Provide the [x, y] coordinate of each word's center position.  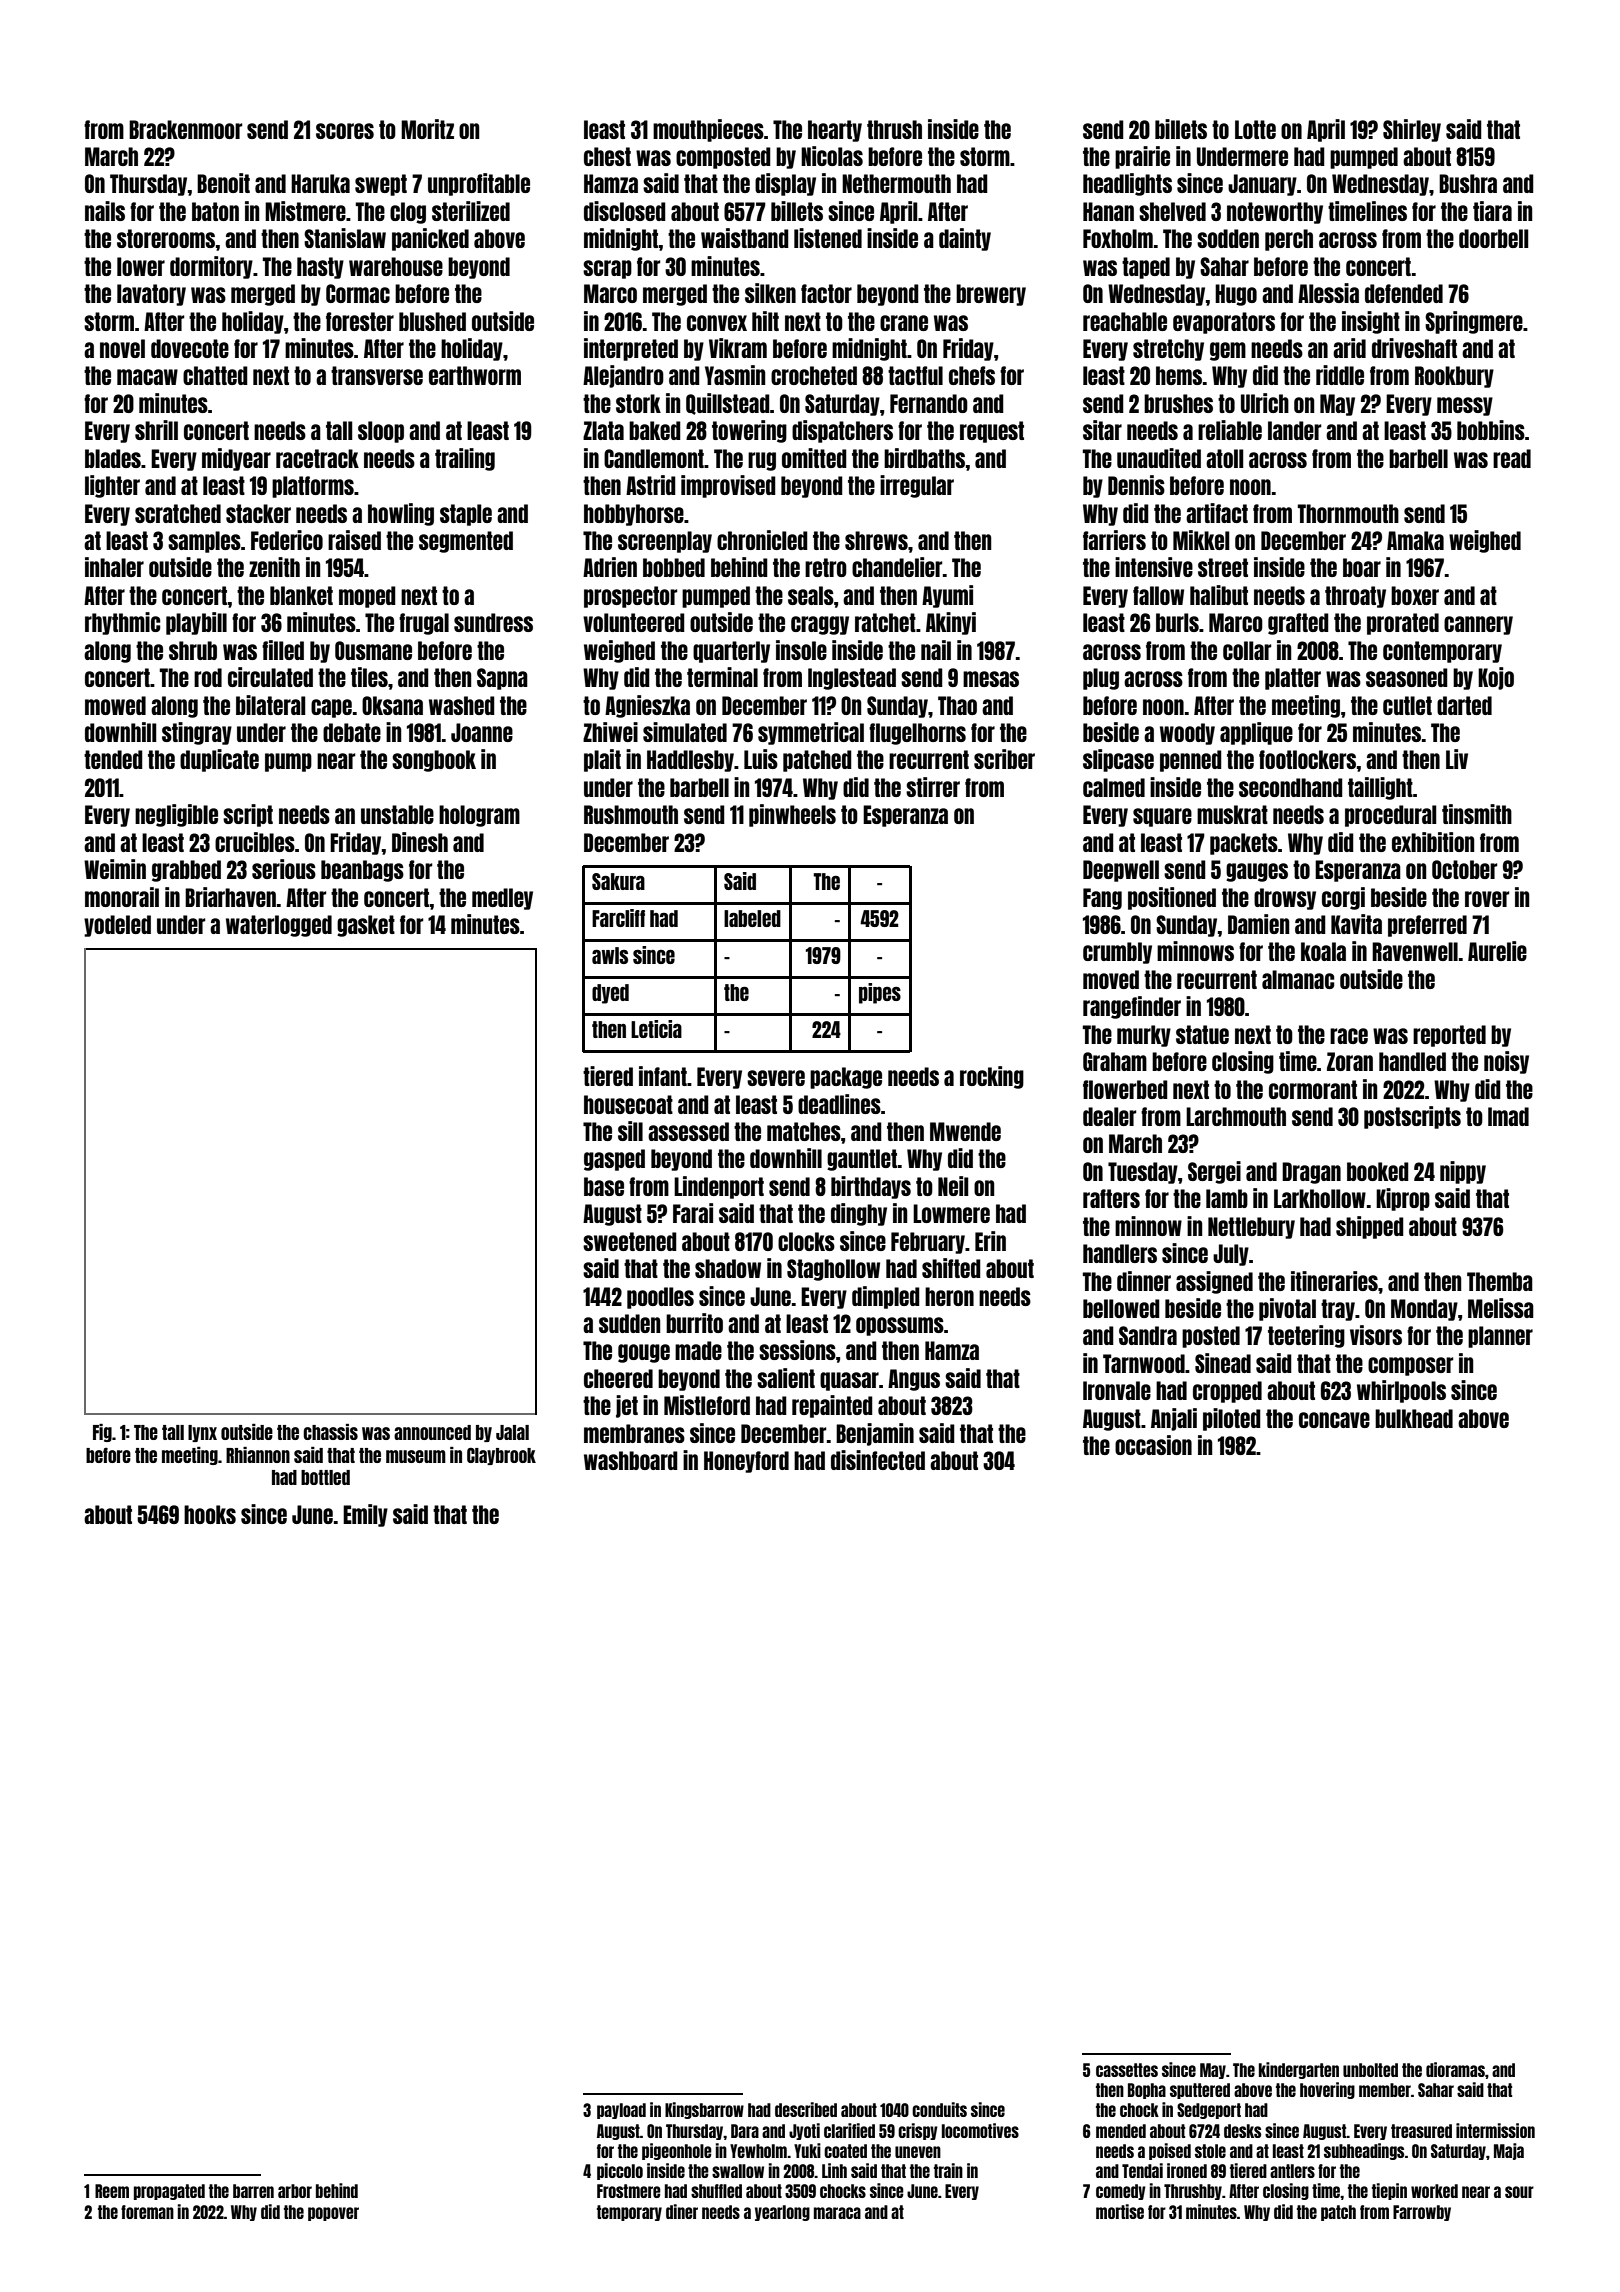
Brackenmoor [185, 129]
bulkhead [1414, 1418]
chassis [330, 1432]
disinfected [878, 1460]
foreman [147, 2212]
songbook [434, 761]
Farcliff [618, 918]
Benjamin [875, 1434]
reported [1449, 1036]
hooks [210, 1514]
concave [1334, 1420]
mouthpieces [708, 130]
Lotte [1255, 129]
